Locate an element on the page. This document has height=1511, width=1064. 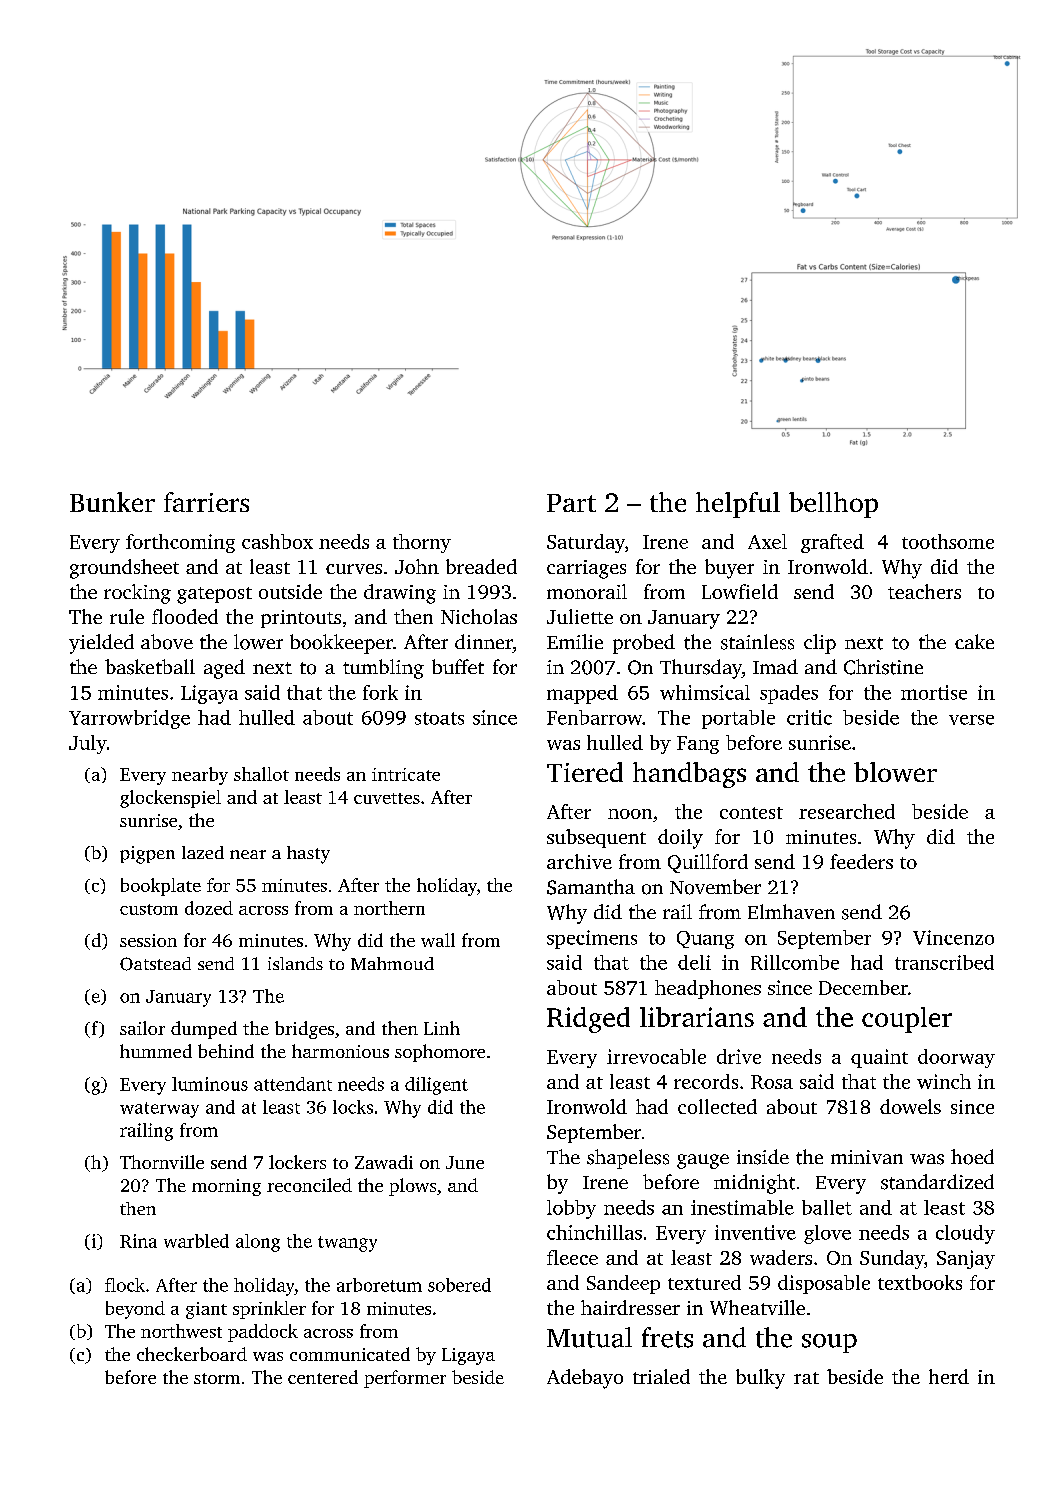
feeders is located at coordinates (861, 861).
